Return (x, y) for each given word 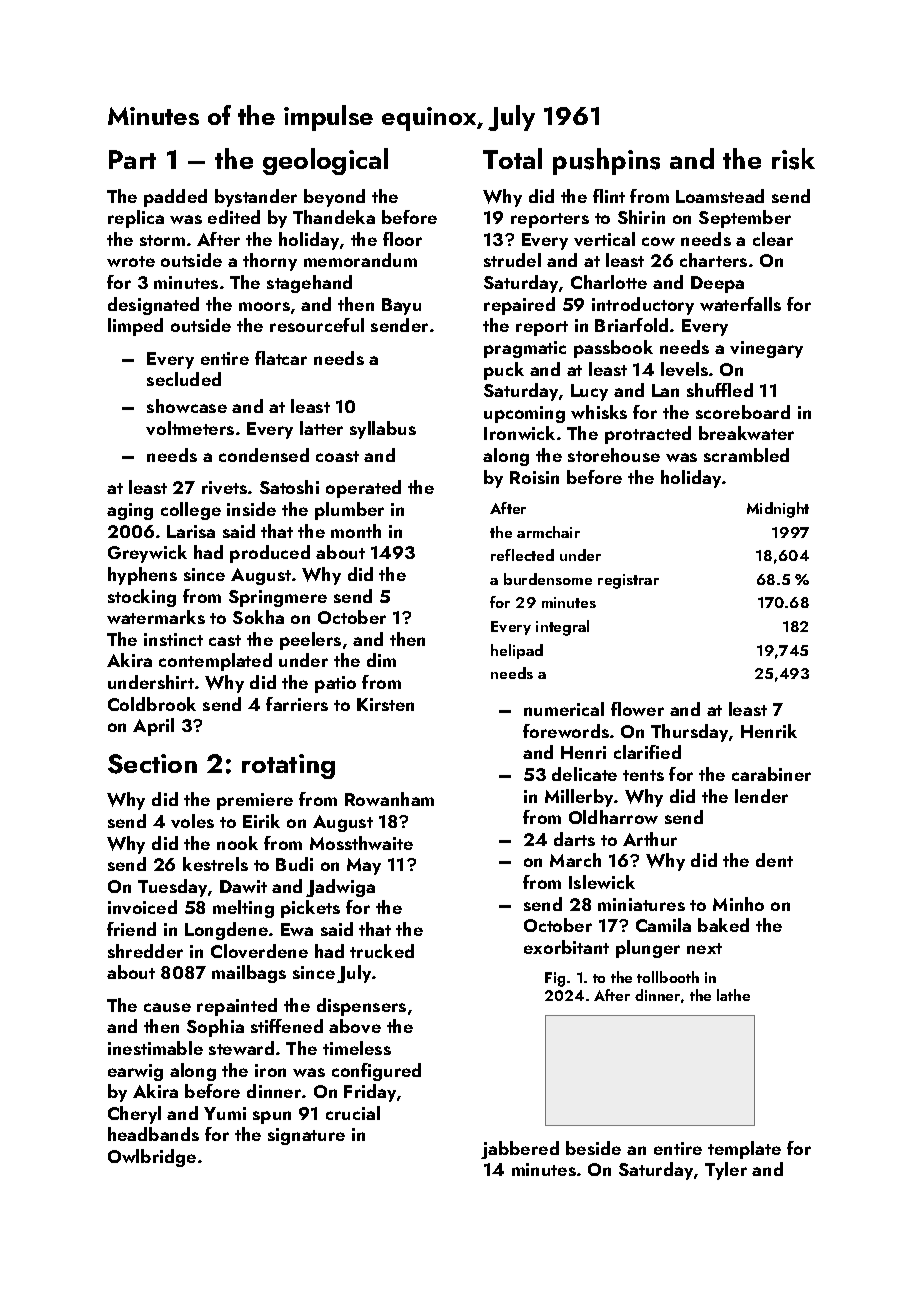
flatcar (281, 358)
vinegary (766, 349)
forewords (566, 731)
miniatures (641, 904)
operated (363, 489)
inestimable (155, 1048)
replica (136, 219)
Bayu (401, 306)
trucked (382, 951)
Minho (738, 904)
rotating (288, 766)
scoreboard (743, 412)
